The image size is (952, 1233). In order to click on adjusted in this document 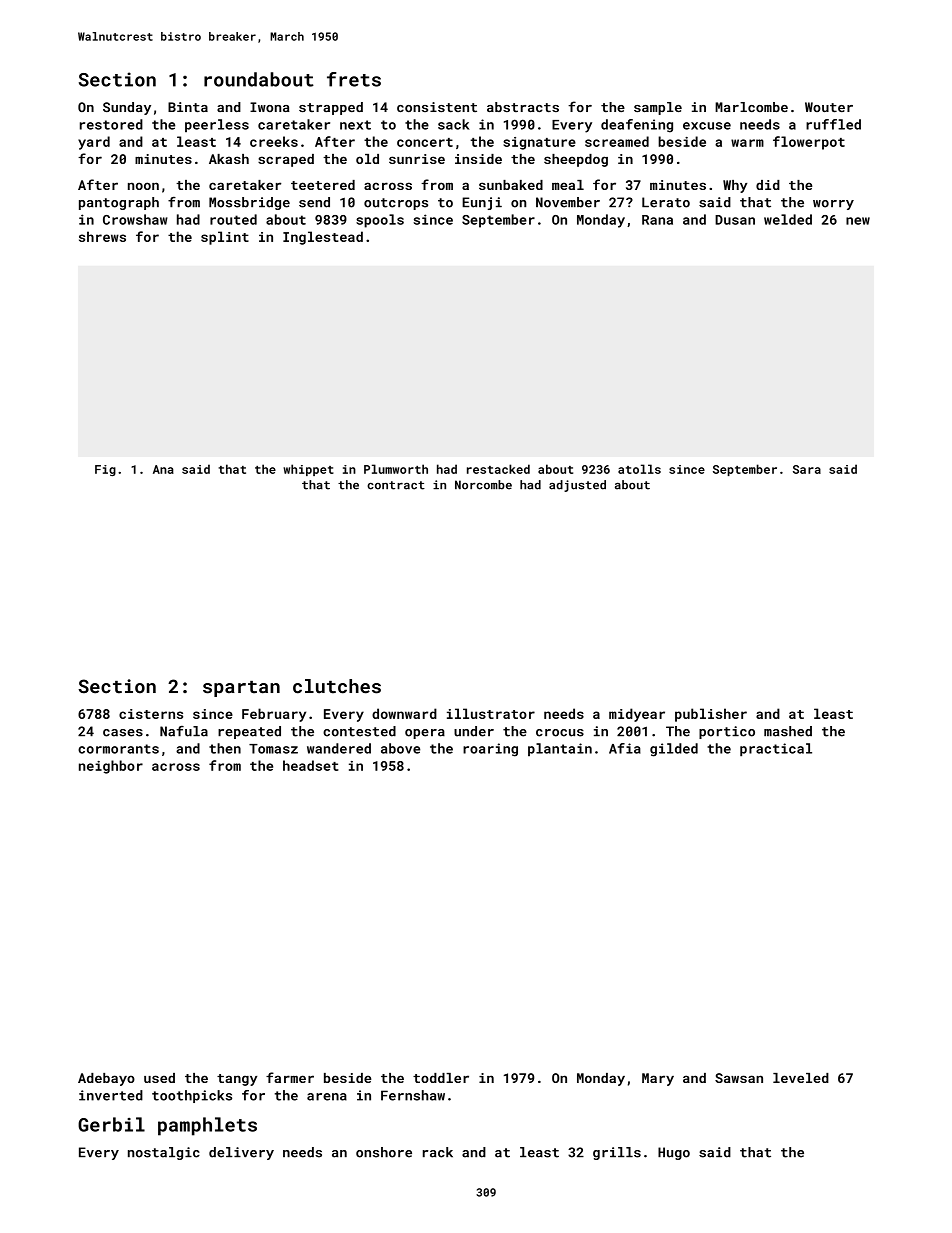, I will do `click(577, 486)`.
